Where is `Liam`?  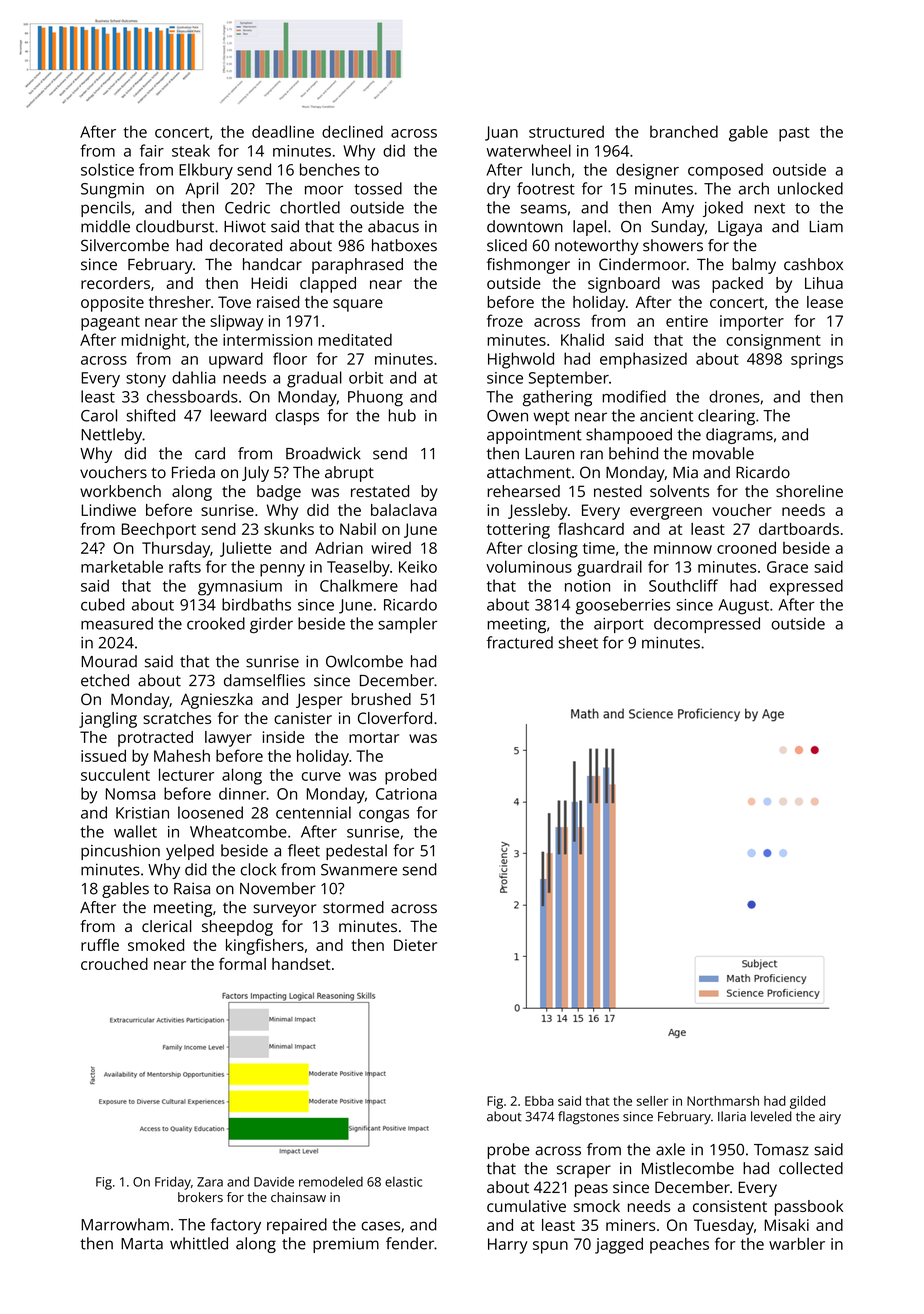
Liam is located at coordinates (826, 226).
